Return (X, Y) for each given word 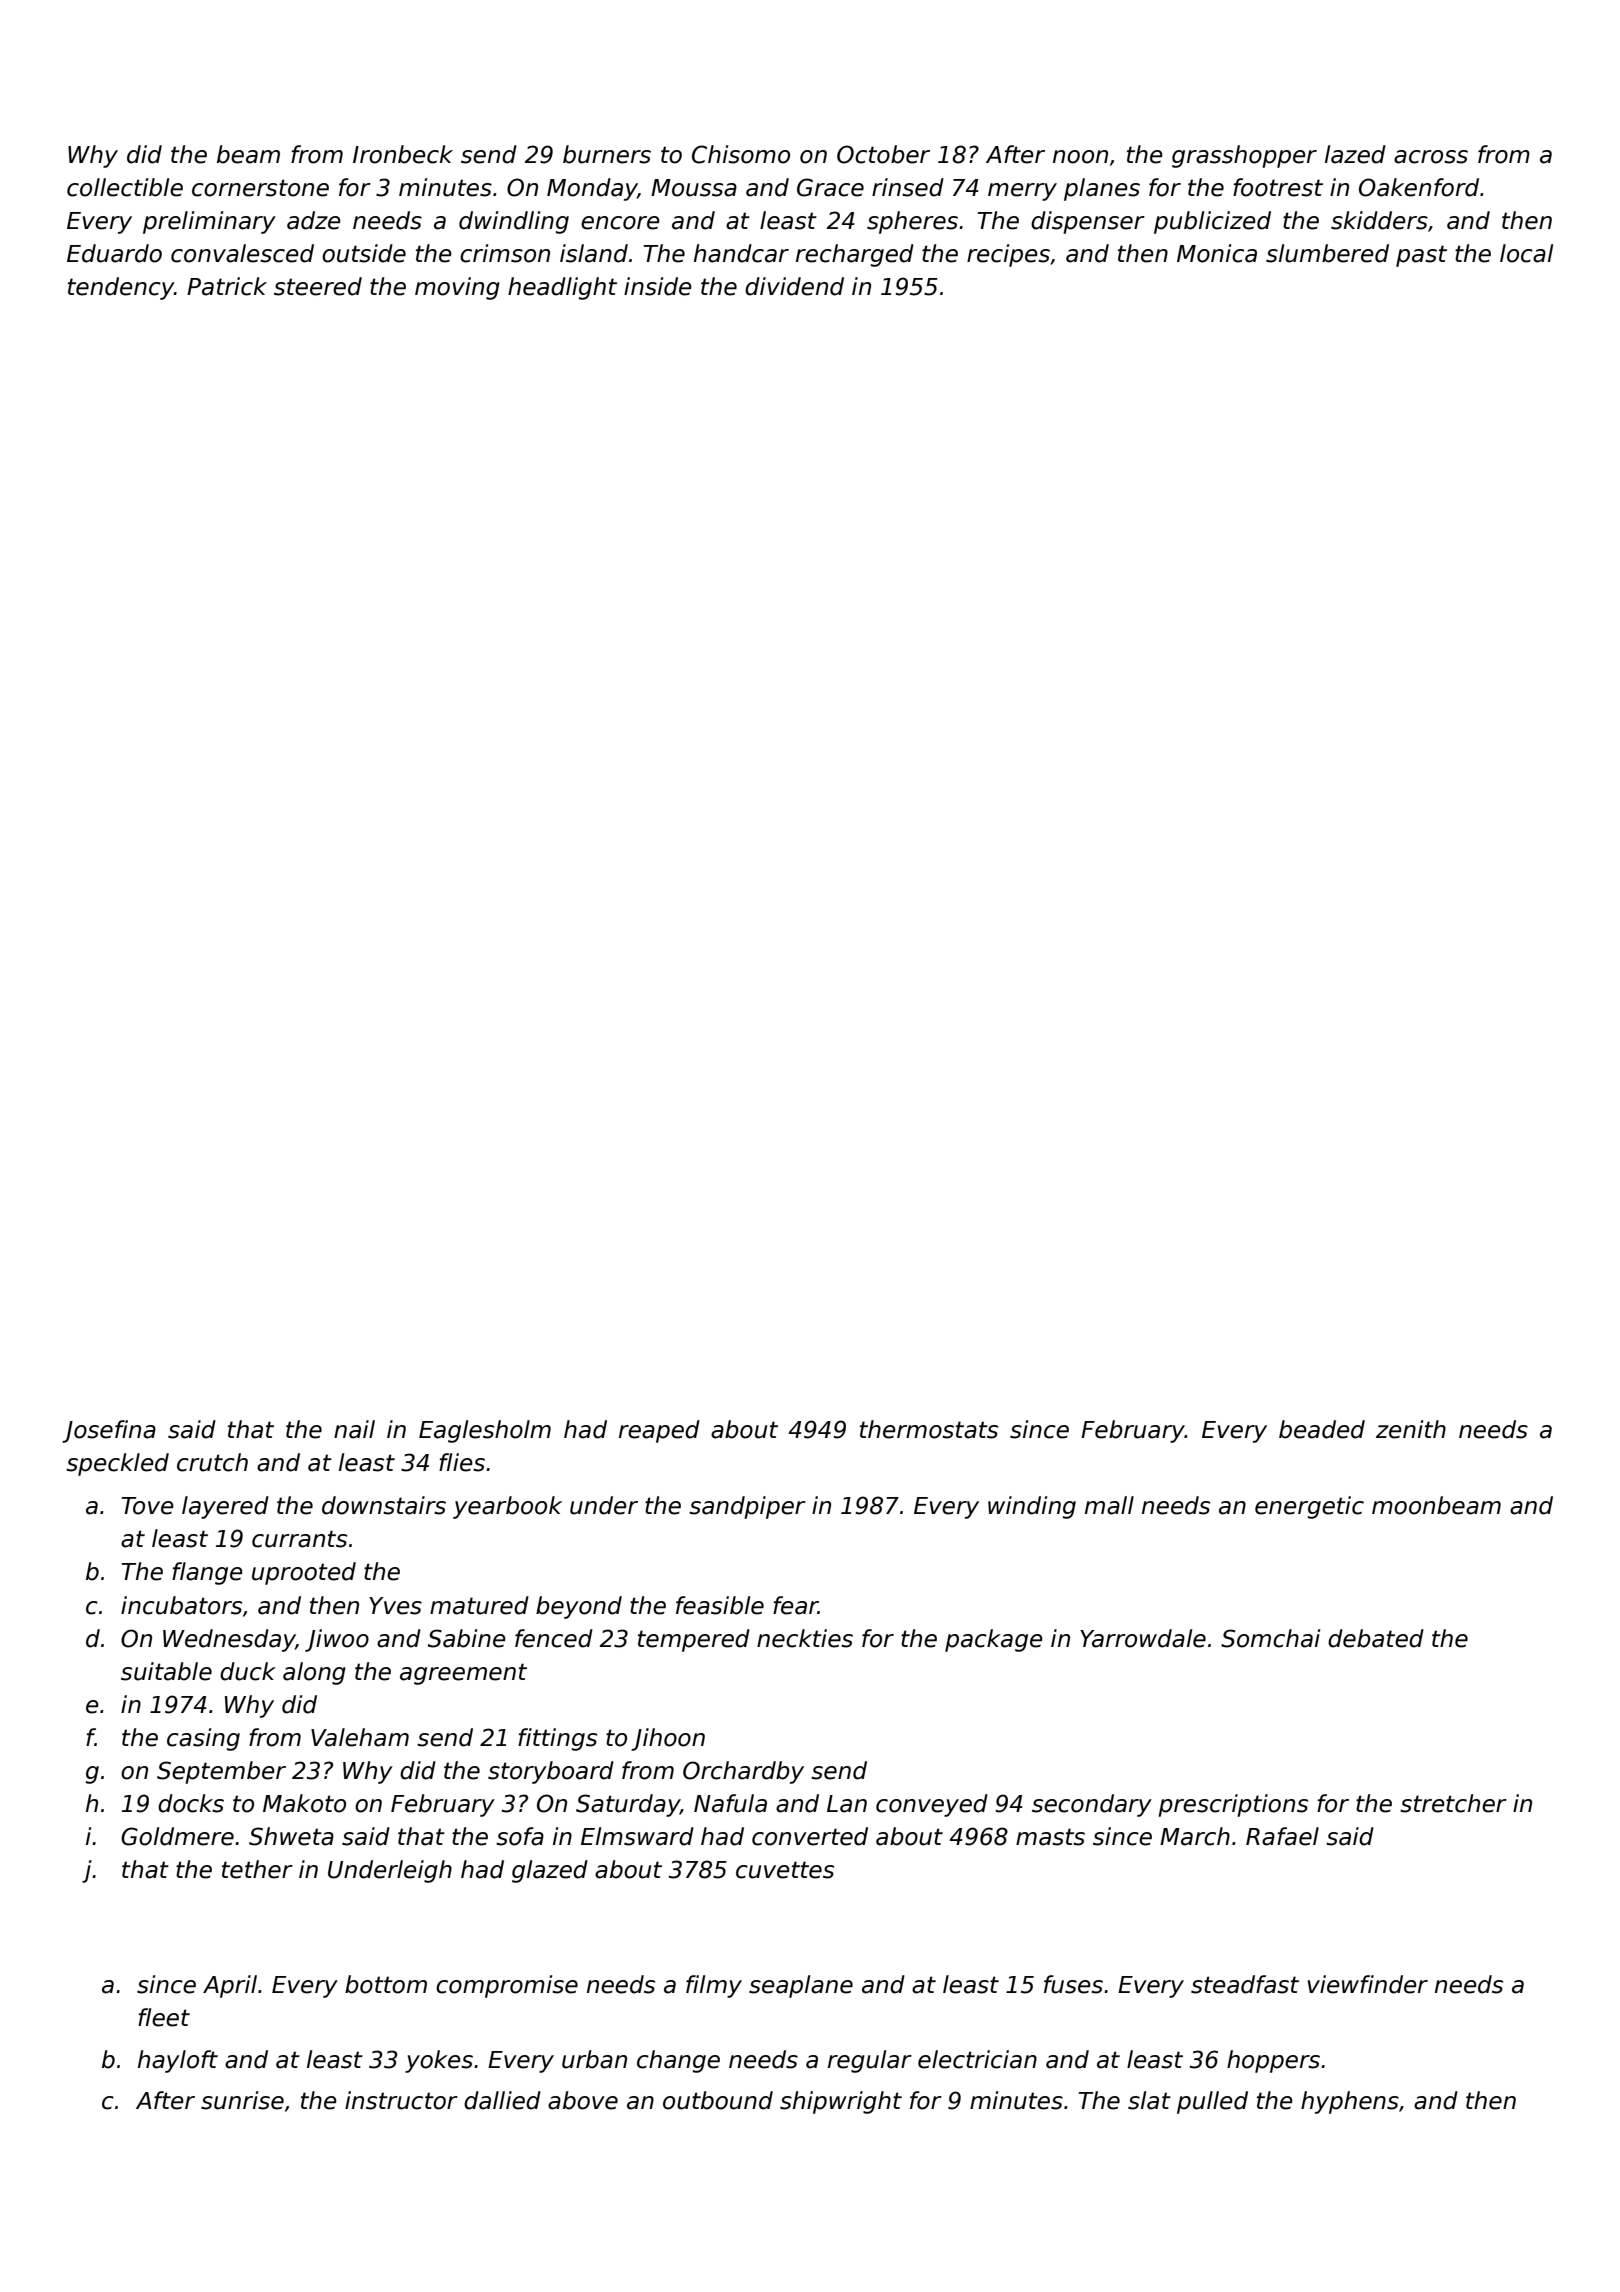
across (1431, 157)
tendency (121, 288)
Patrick (227, 286)
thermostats (929, 1429)
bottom (386, 1984)
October (883, 154)
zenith (1411, 1429)
